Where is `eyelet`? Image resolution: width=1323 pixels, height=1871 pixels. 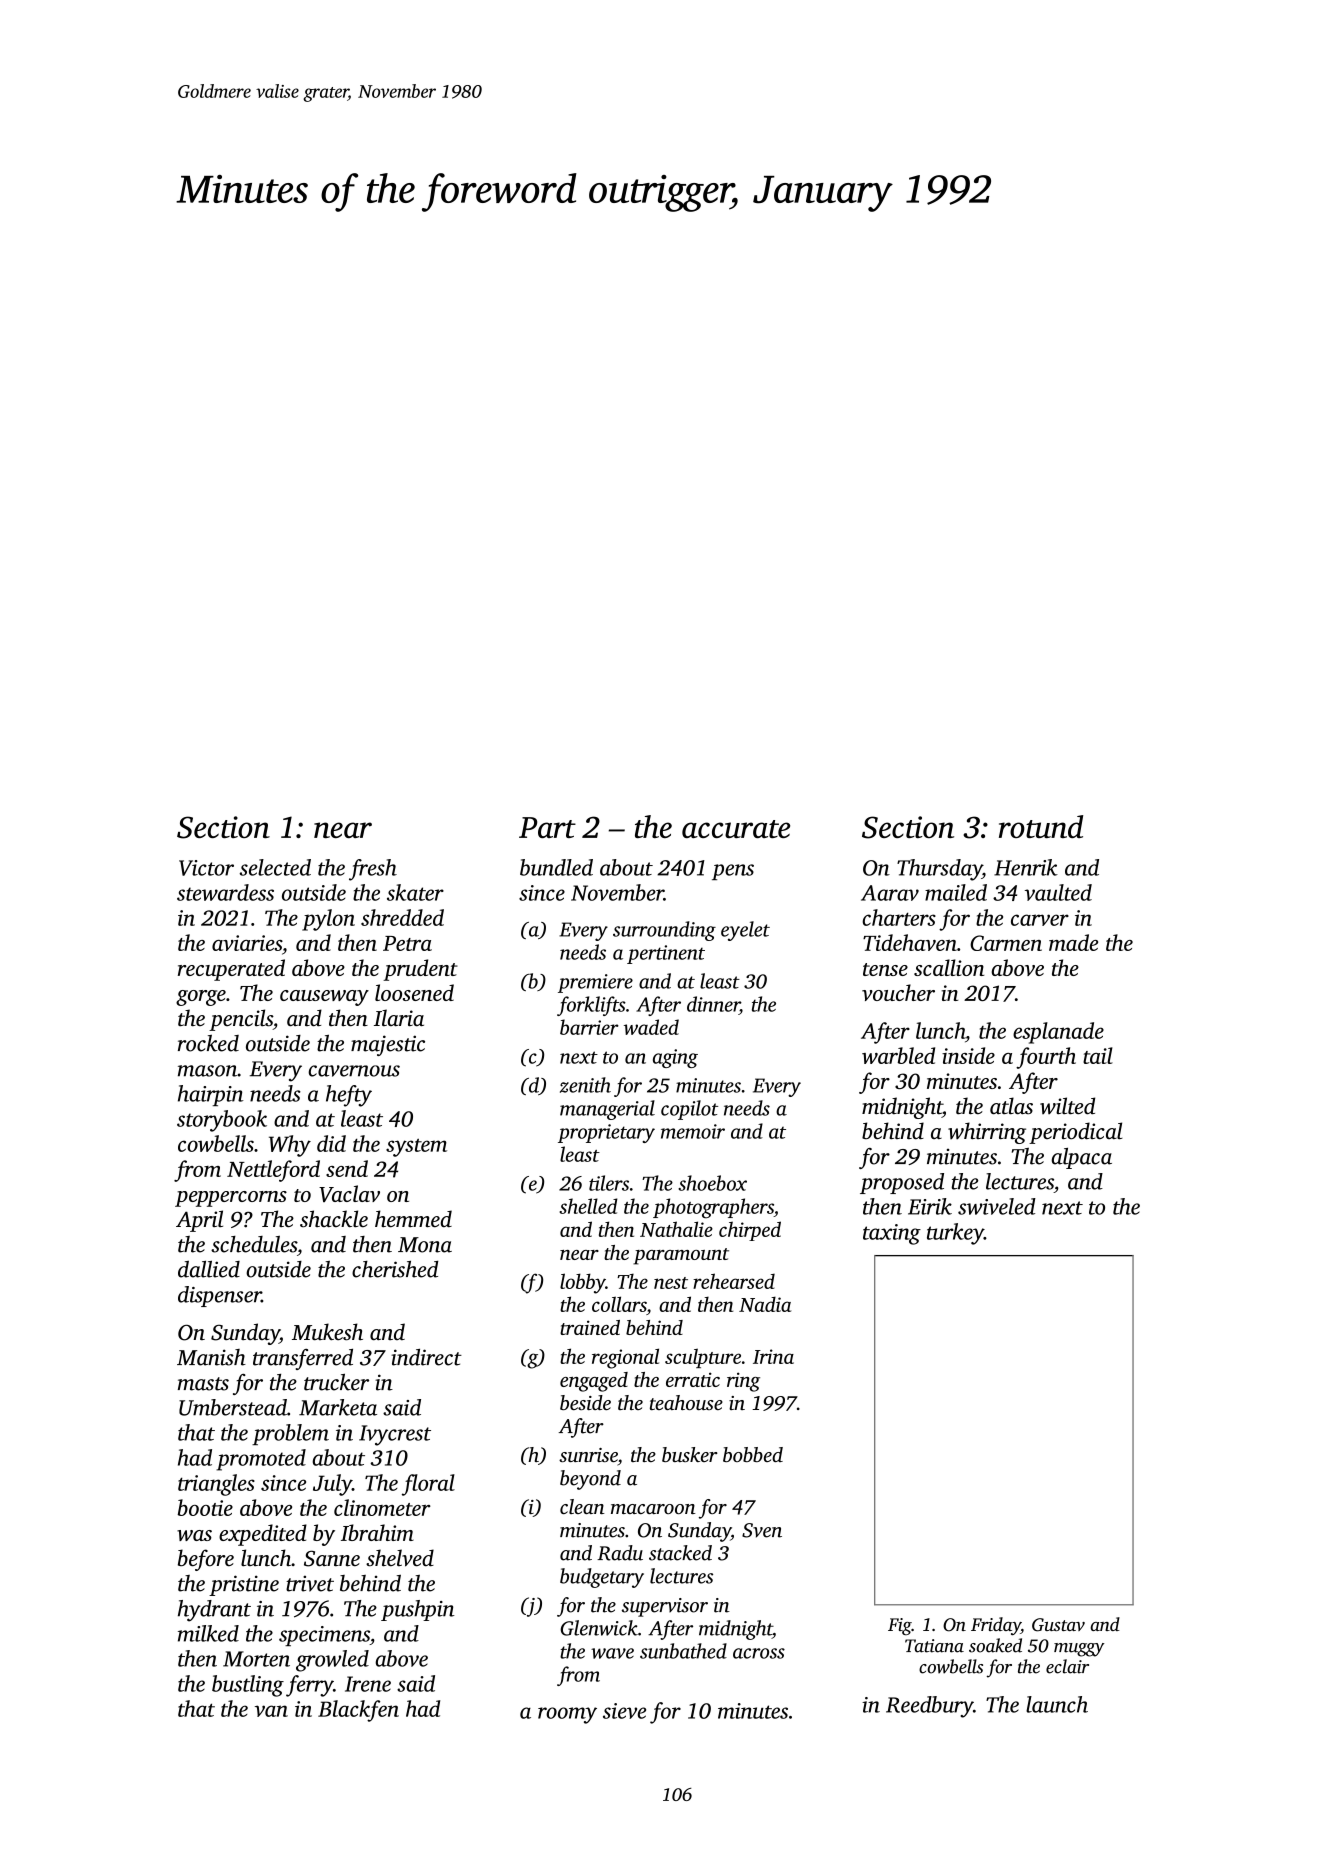 eyelet is located at coordinates (745, 931).
